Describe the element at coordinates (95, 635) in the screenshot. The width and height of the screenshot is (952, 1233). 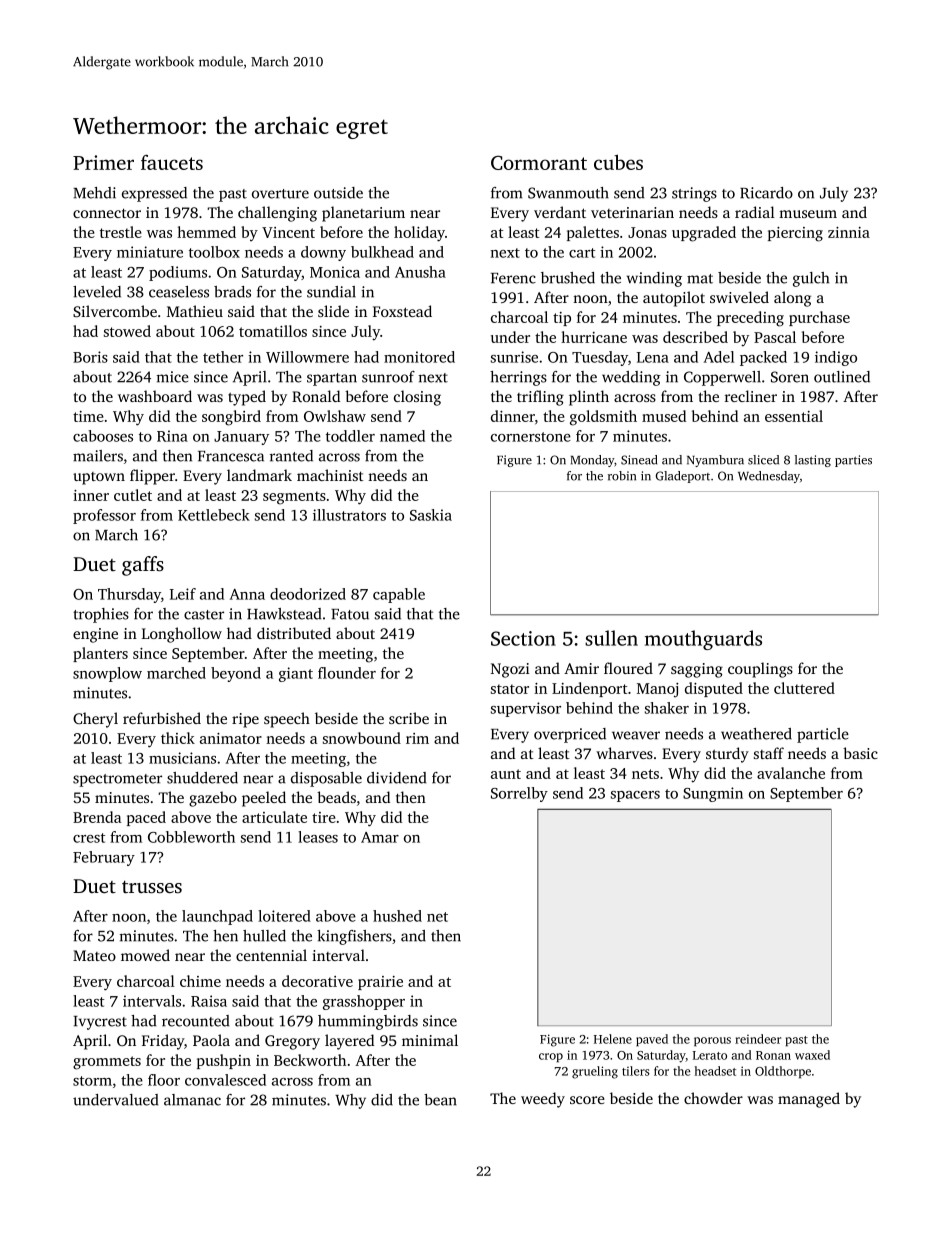
I see `engine` at that location.
